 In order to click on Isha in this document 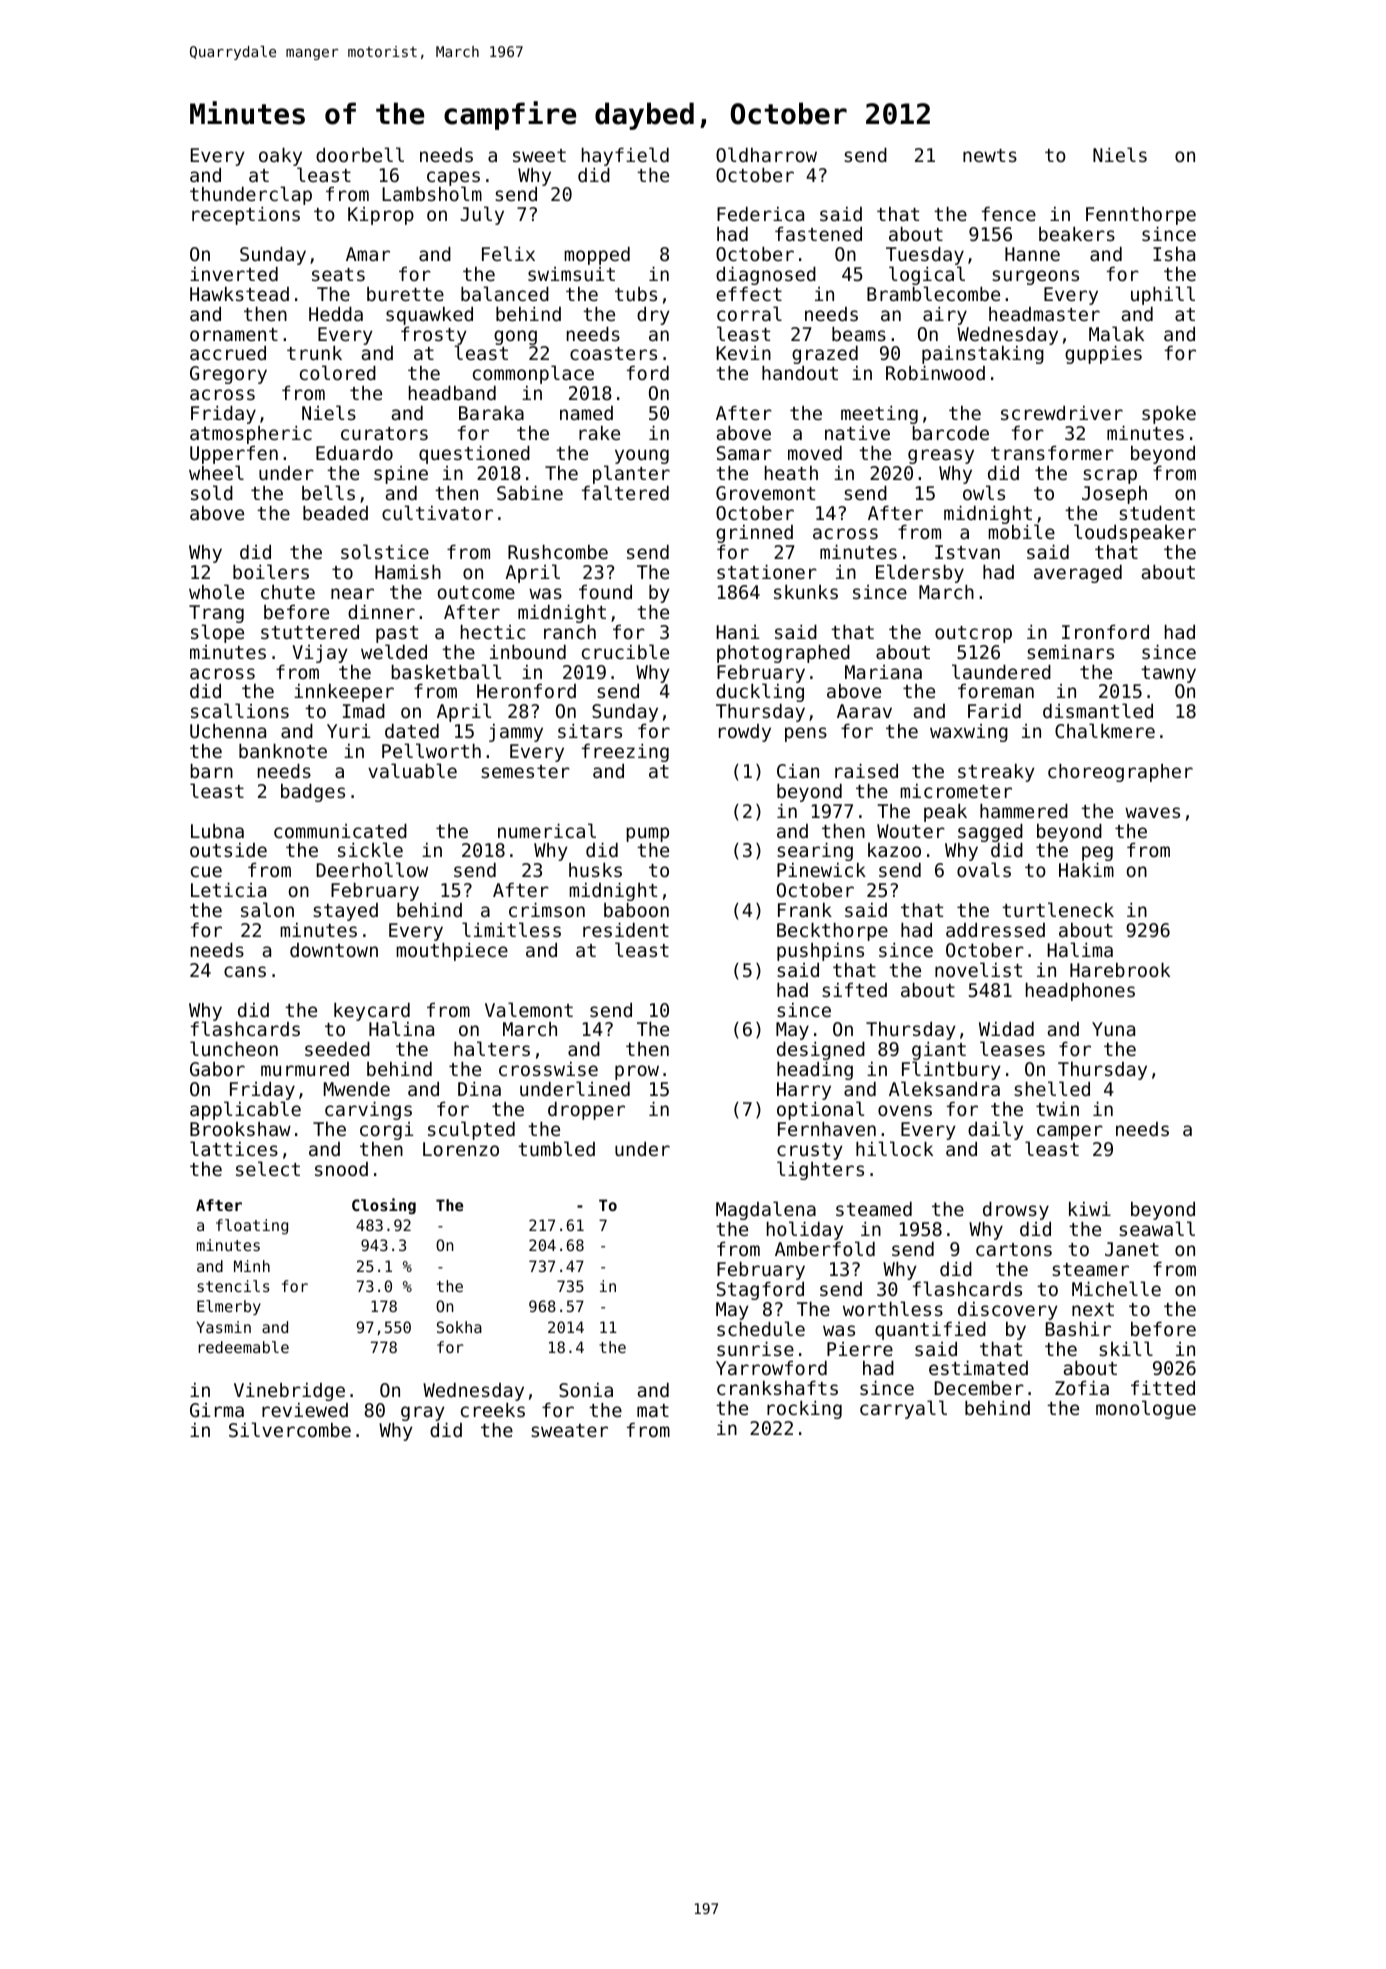, I will do `click(1174, 254)`.
